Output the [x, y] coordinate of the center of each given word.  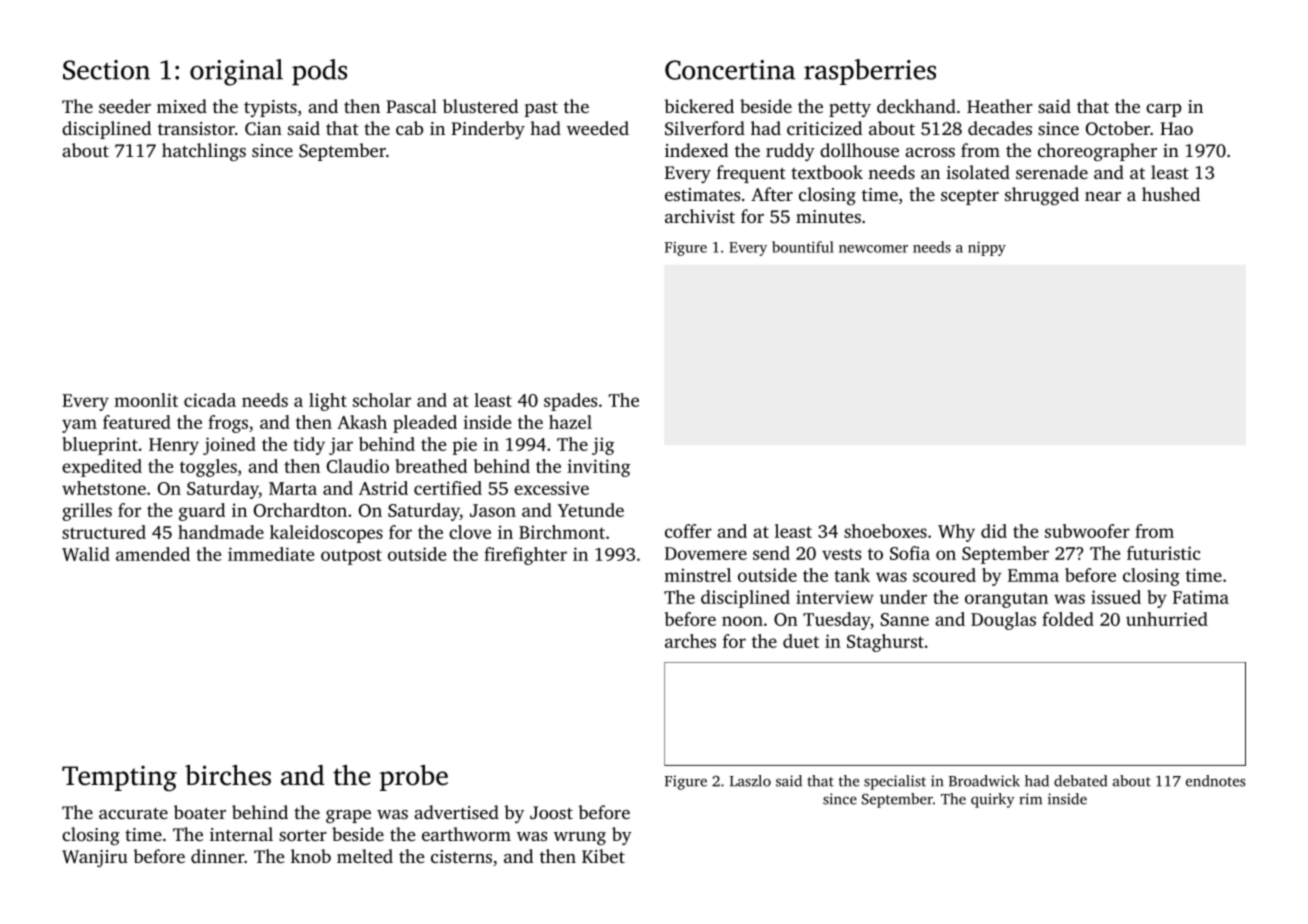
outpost [351, 557]
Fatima [1201, 597]
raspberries [870, 72]
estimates [702, 194]
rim [1030, 799]
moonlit [146, 400]
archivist [700, 216]
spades [570, 402]
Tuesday [836, 621]
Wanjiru [95, 858]
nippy [987, 249]
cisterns [461, 856]
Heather [1000, 106]
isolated [978, 172]
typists [270, 108]
